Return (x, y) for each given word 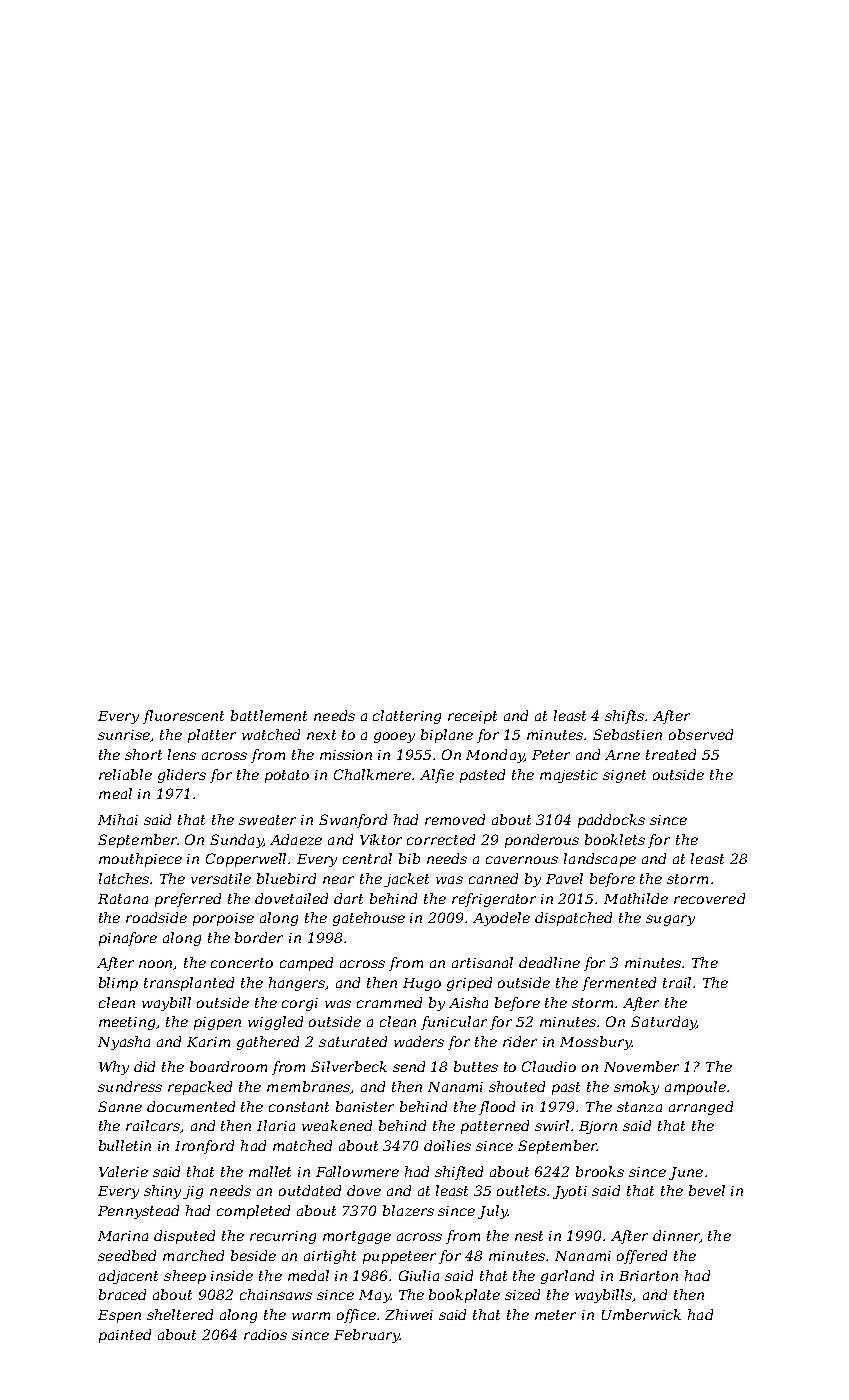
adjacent (128, 1277)
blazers (408, 1210)
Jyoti (570, 1192)
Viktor (381, 839)
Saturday (663, 1023)
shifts (624, 717)
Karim (208, 1042)
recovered (709, 898)
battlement (269, 715)
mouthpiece (140, 860)
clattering (407, 717)
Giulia (419, 1275)
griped (469, 984)
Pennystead (138, 1212)
